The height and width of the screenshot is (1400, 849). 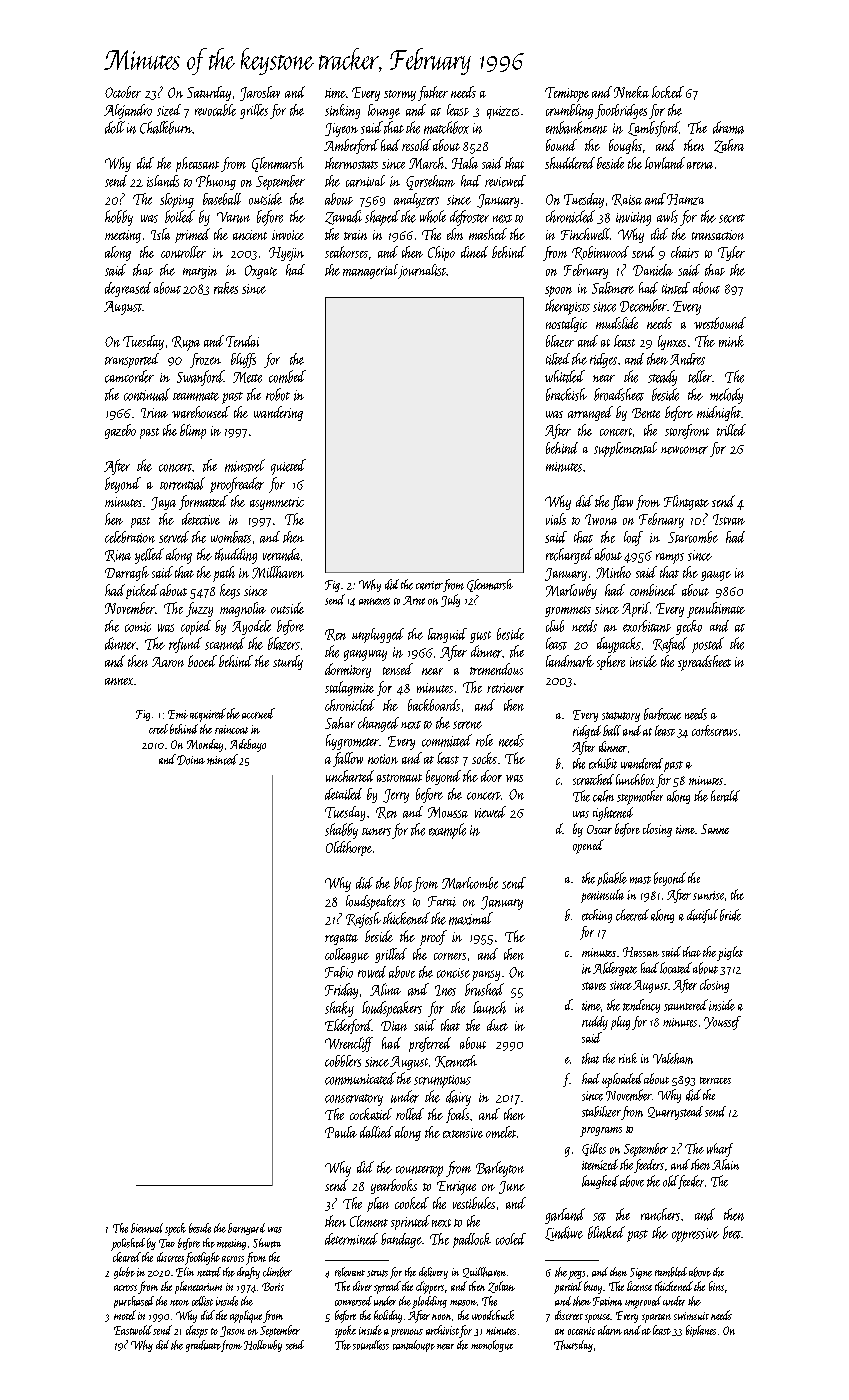 What do you see at coordinates (731, 430) in the screenshot?
I see `trilled` at bounding box center [731, 430].
